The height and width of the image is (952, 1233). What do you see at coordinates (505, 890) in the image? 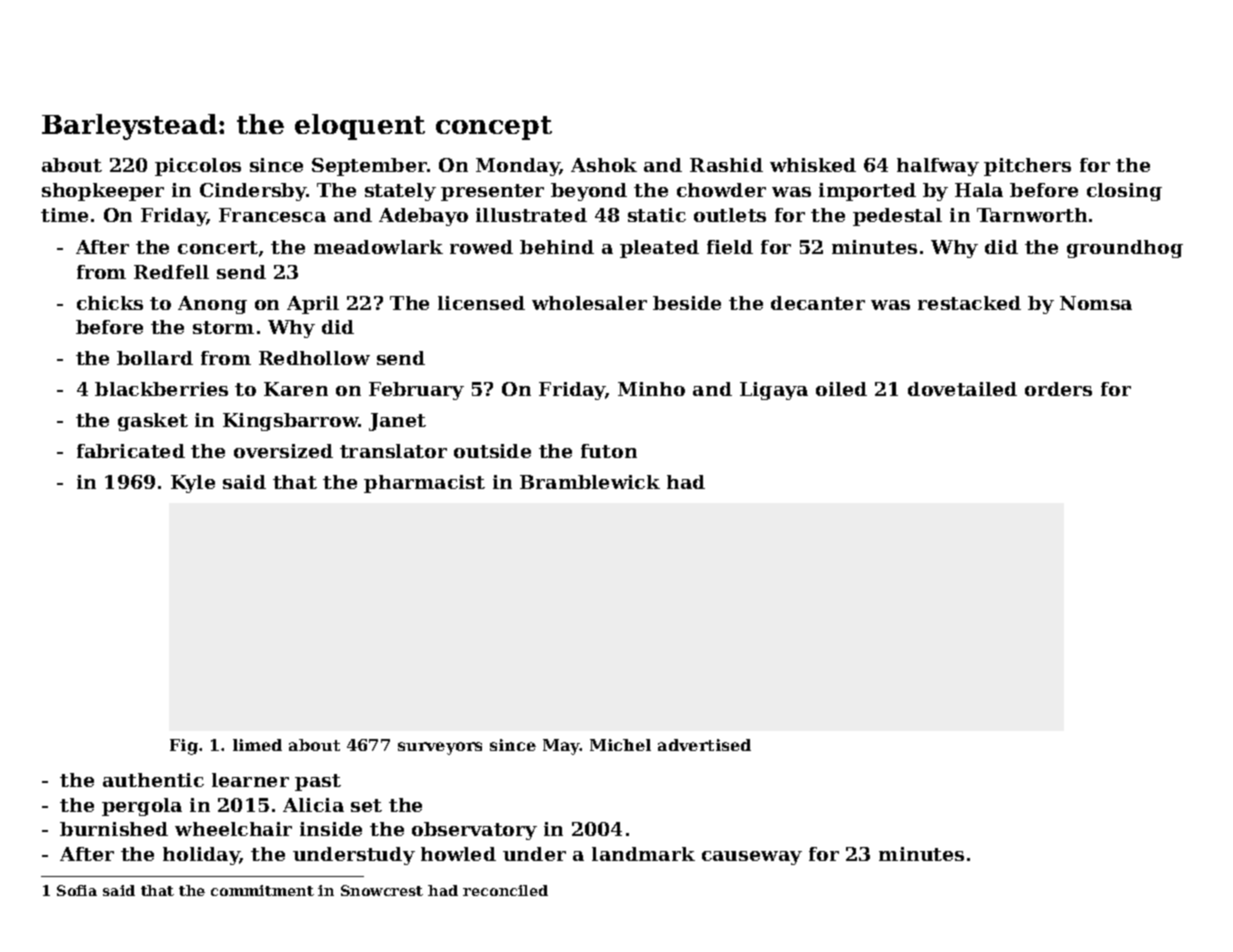
I see `reconciled` at bounding box center [505, 890].
